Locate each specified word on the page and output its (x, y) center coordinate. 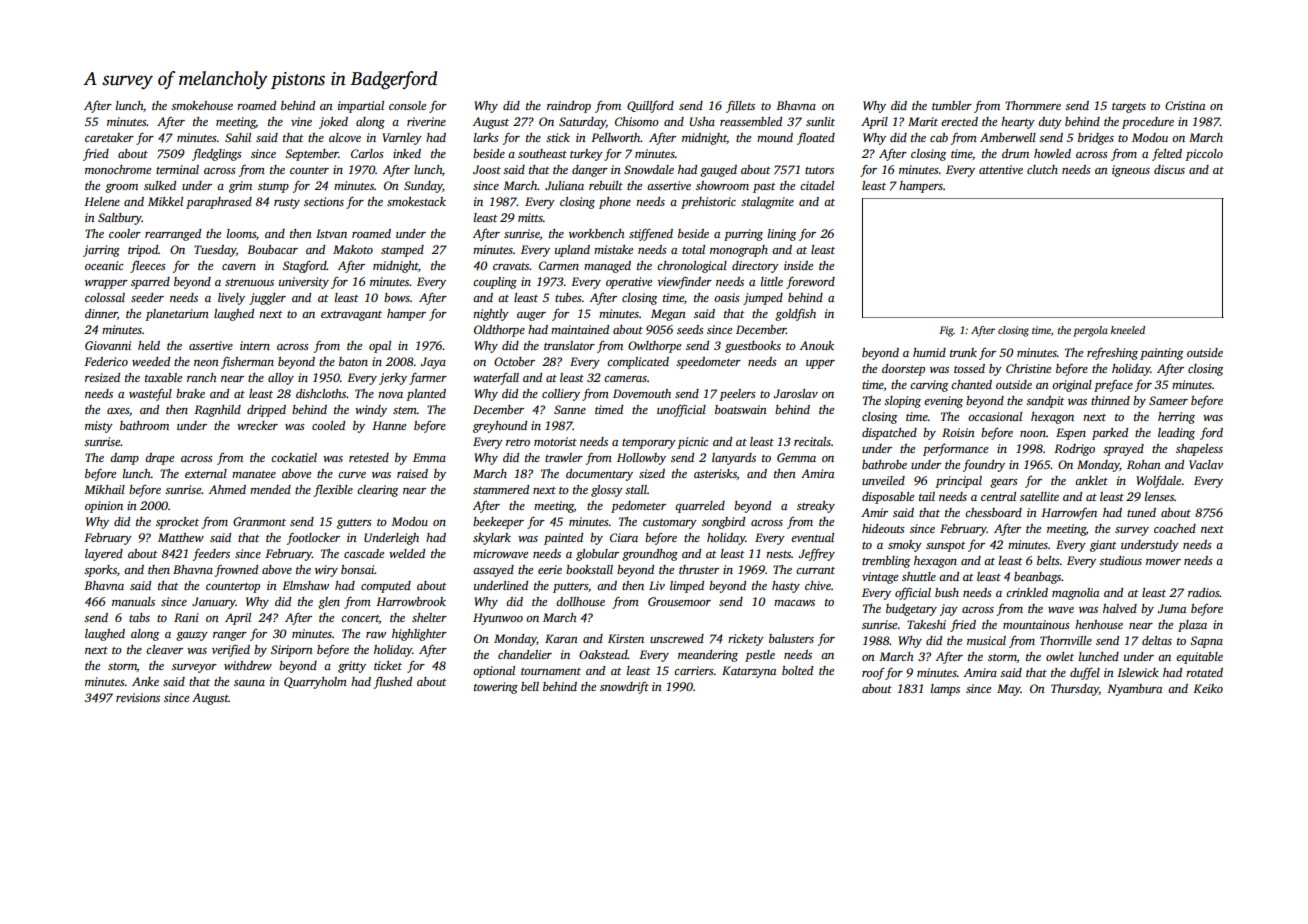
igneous (1131, 171)
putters (570, 588)
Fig (946, 331)
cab (939, 137)
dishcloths (321, 393)
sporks (100, 571)
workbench (597, 233)
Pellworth (616, 137)
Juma (1172, 608)
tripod (143, 251)
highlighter (419, 635)
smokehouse (202, 105)
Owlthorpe (654, 347)
